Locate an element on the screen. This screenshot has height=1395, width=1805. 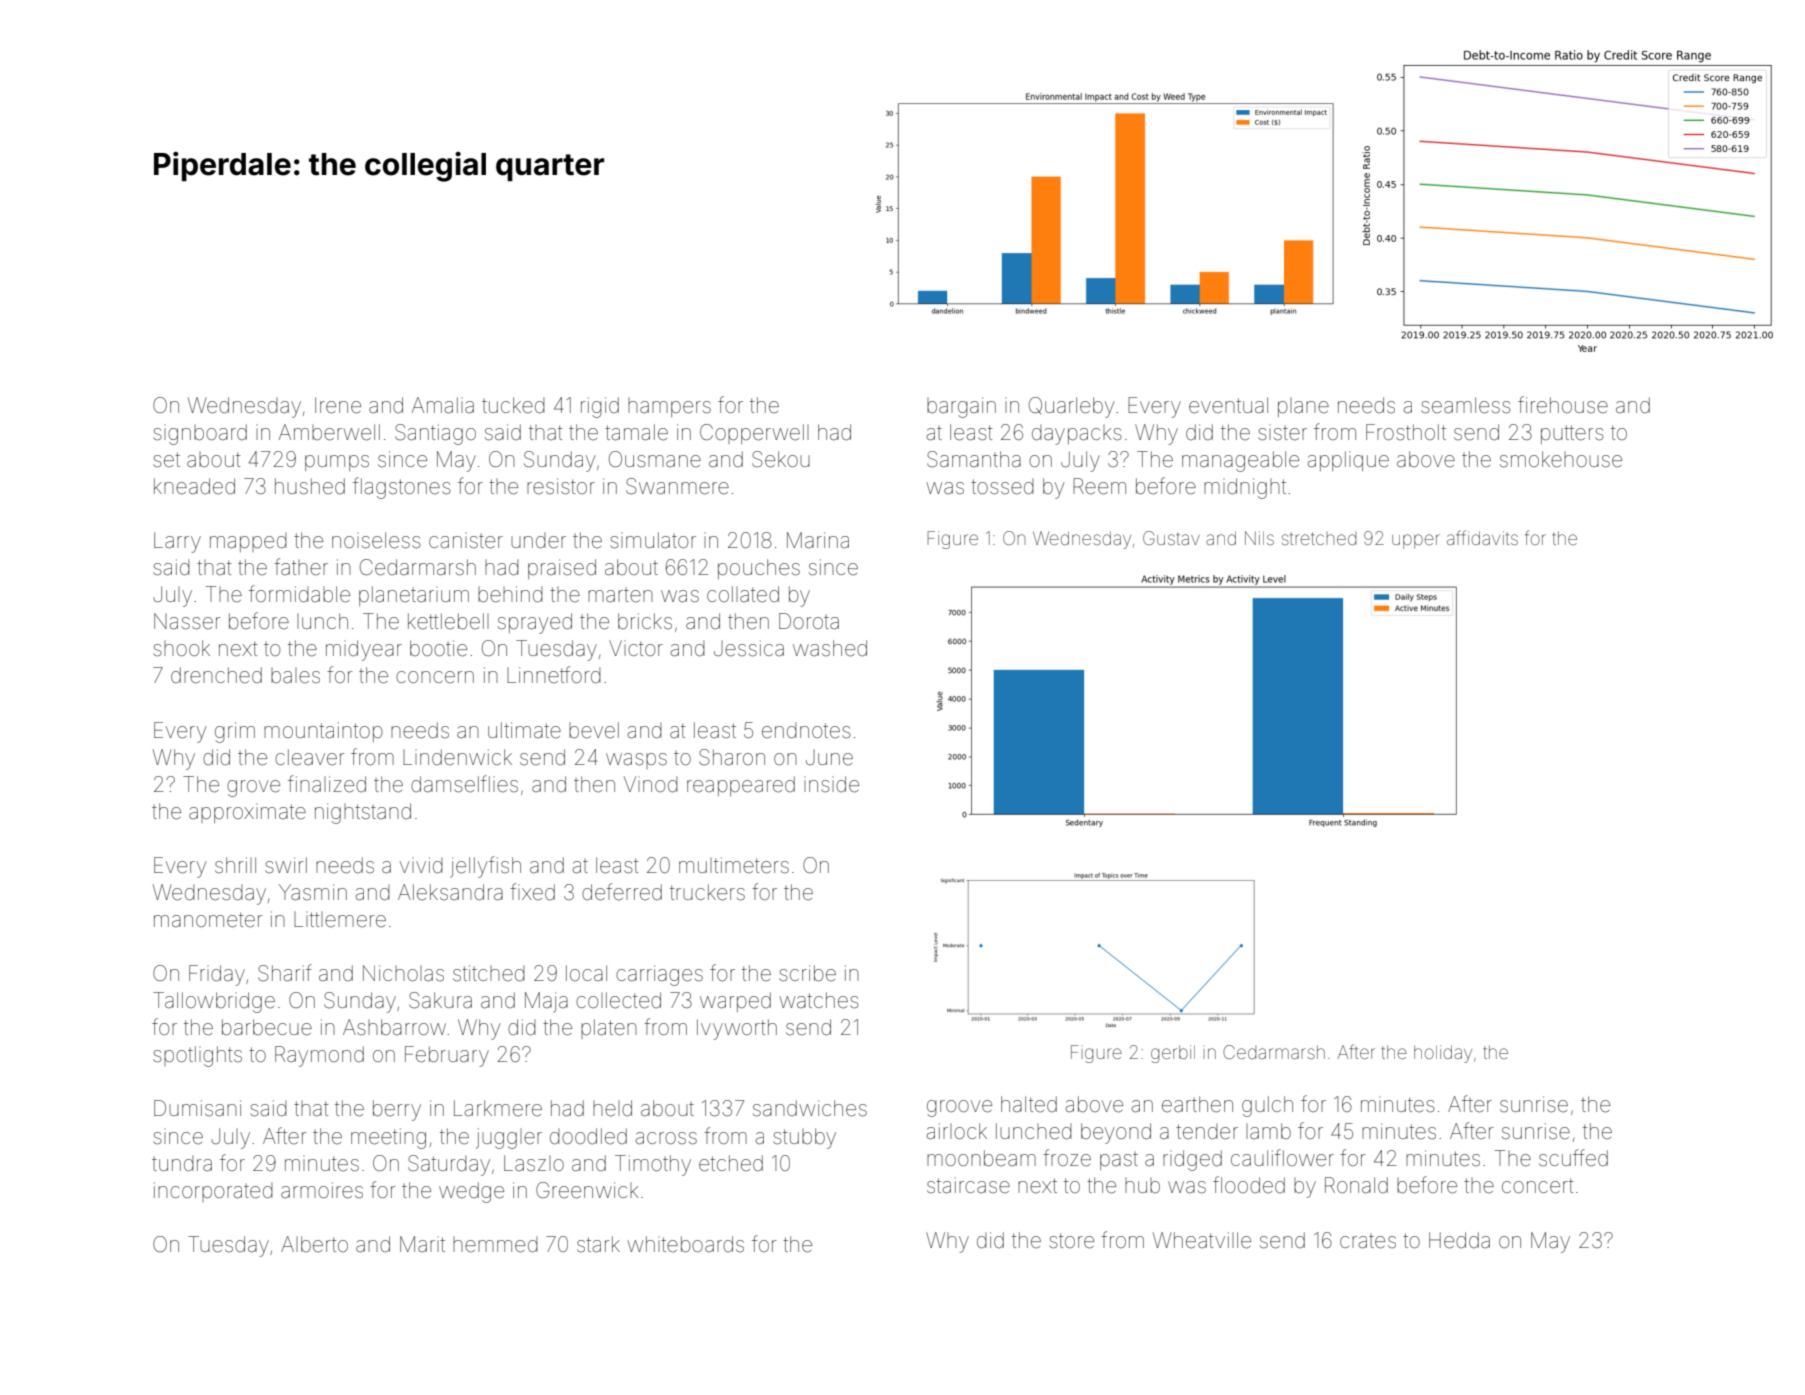
Alberto is located at coordinates (314, 1244).
